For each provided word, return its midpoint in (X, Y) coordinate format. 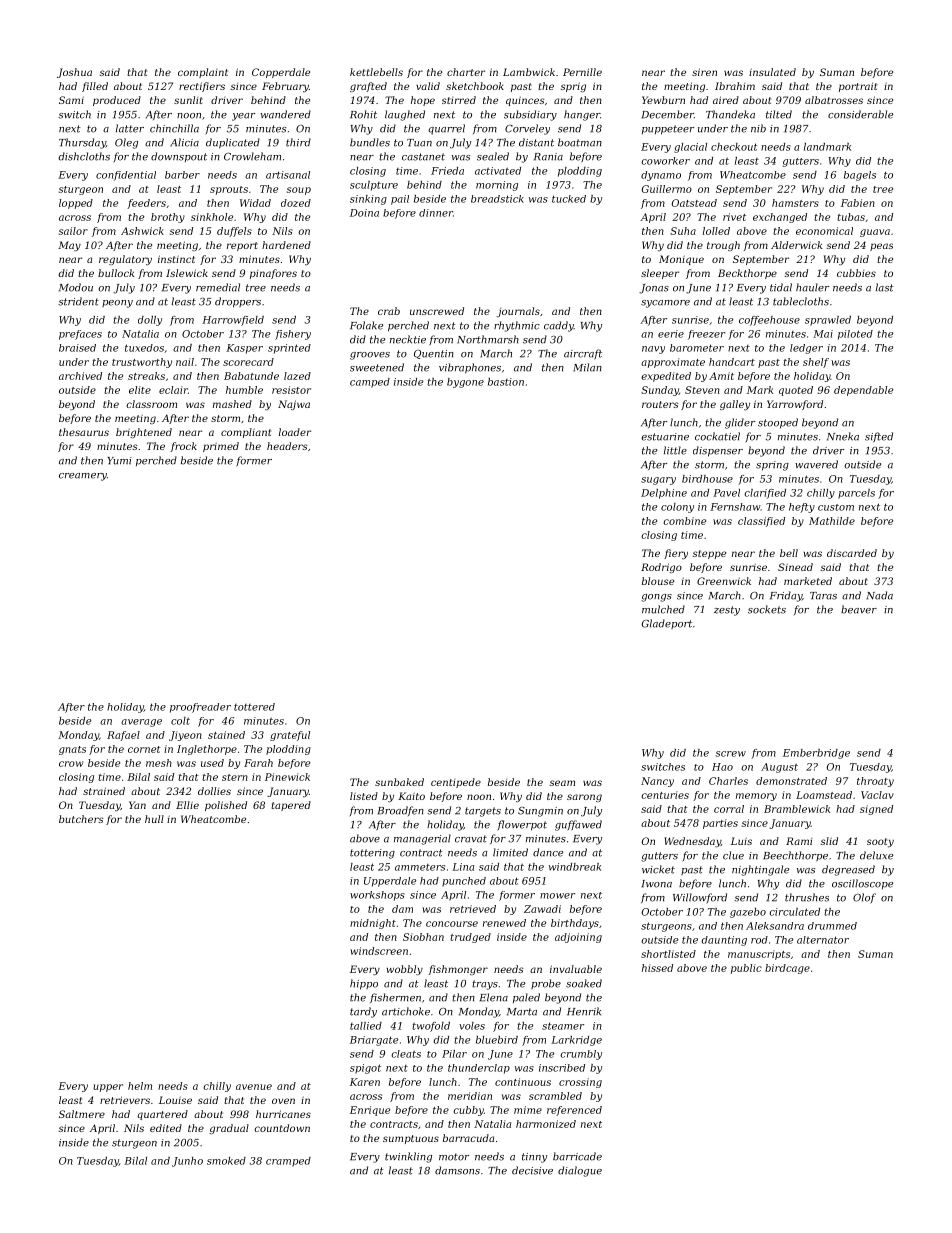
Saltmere (82, 1114)
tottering (372, 854)
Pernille (582, 72)
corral (729, 809)
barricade (577, 1156)
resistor (291, 390)
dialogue (580, 1171)
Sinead (795, 567)
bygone (465, 383)
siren (704, 72)
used (212, 763)
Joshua (74, 73)
